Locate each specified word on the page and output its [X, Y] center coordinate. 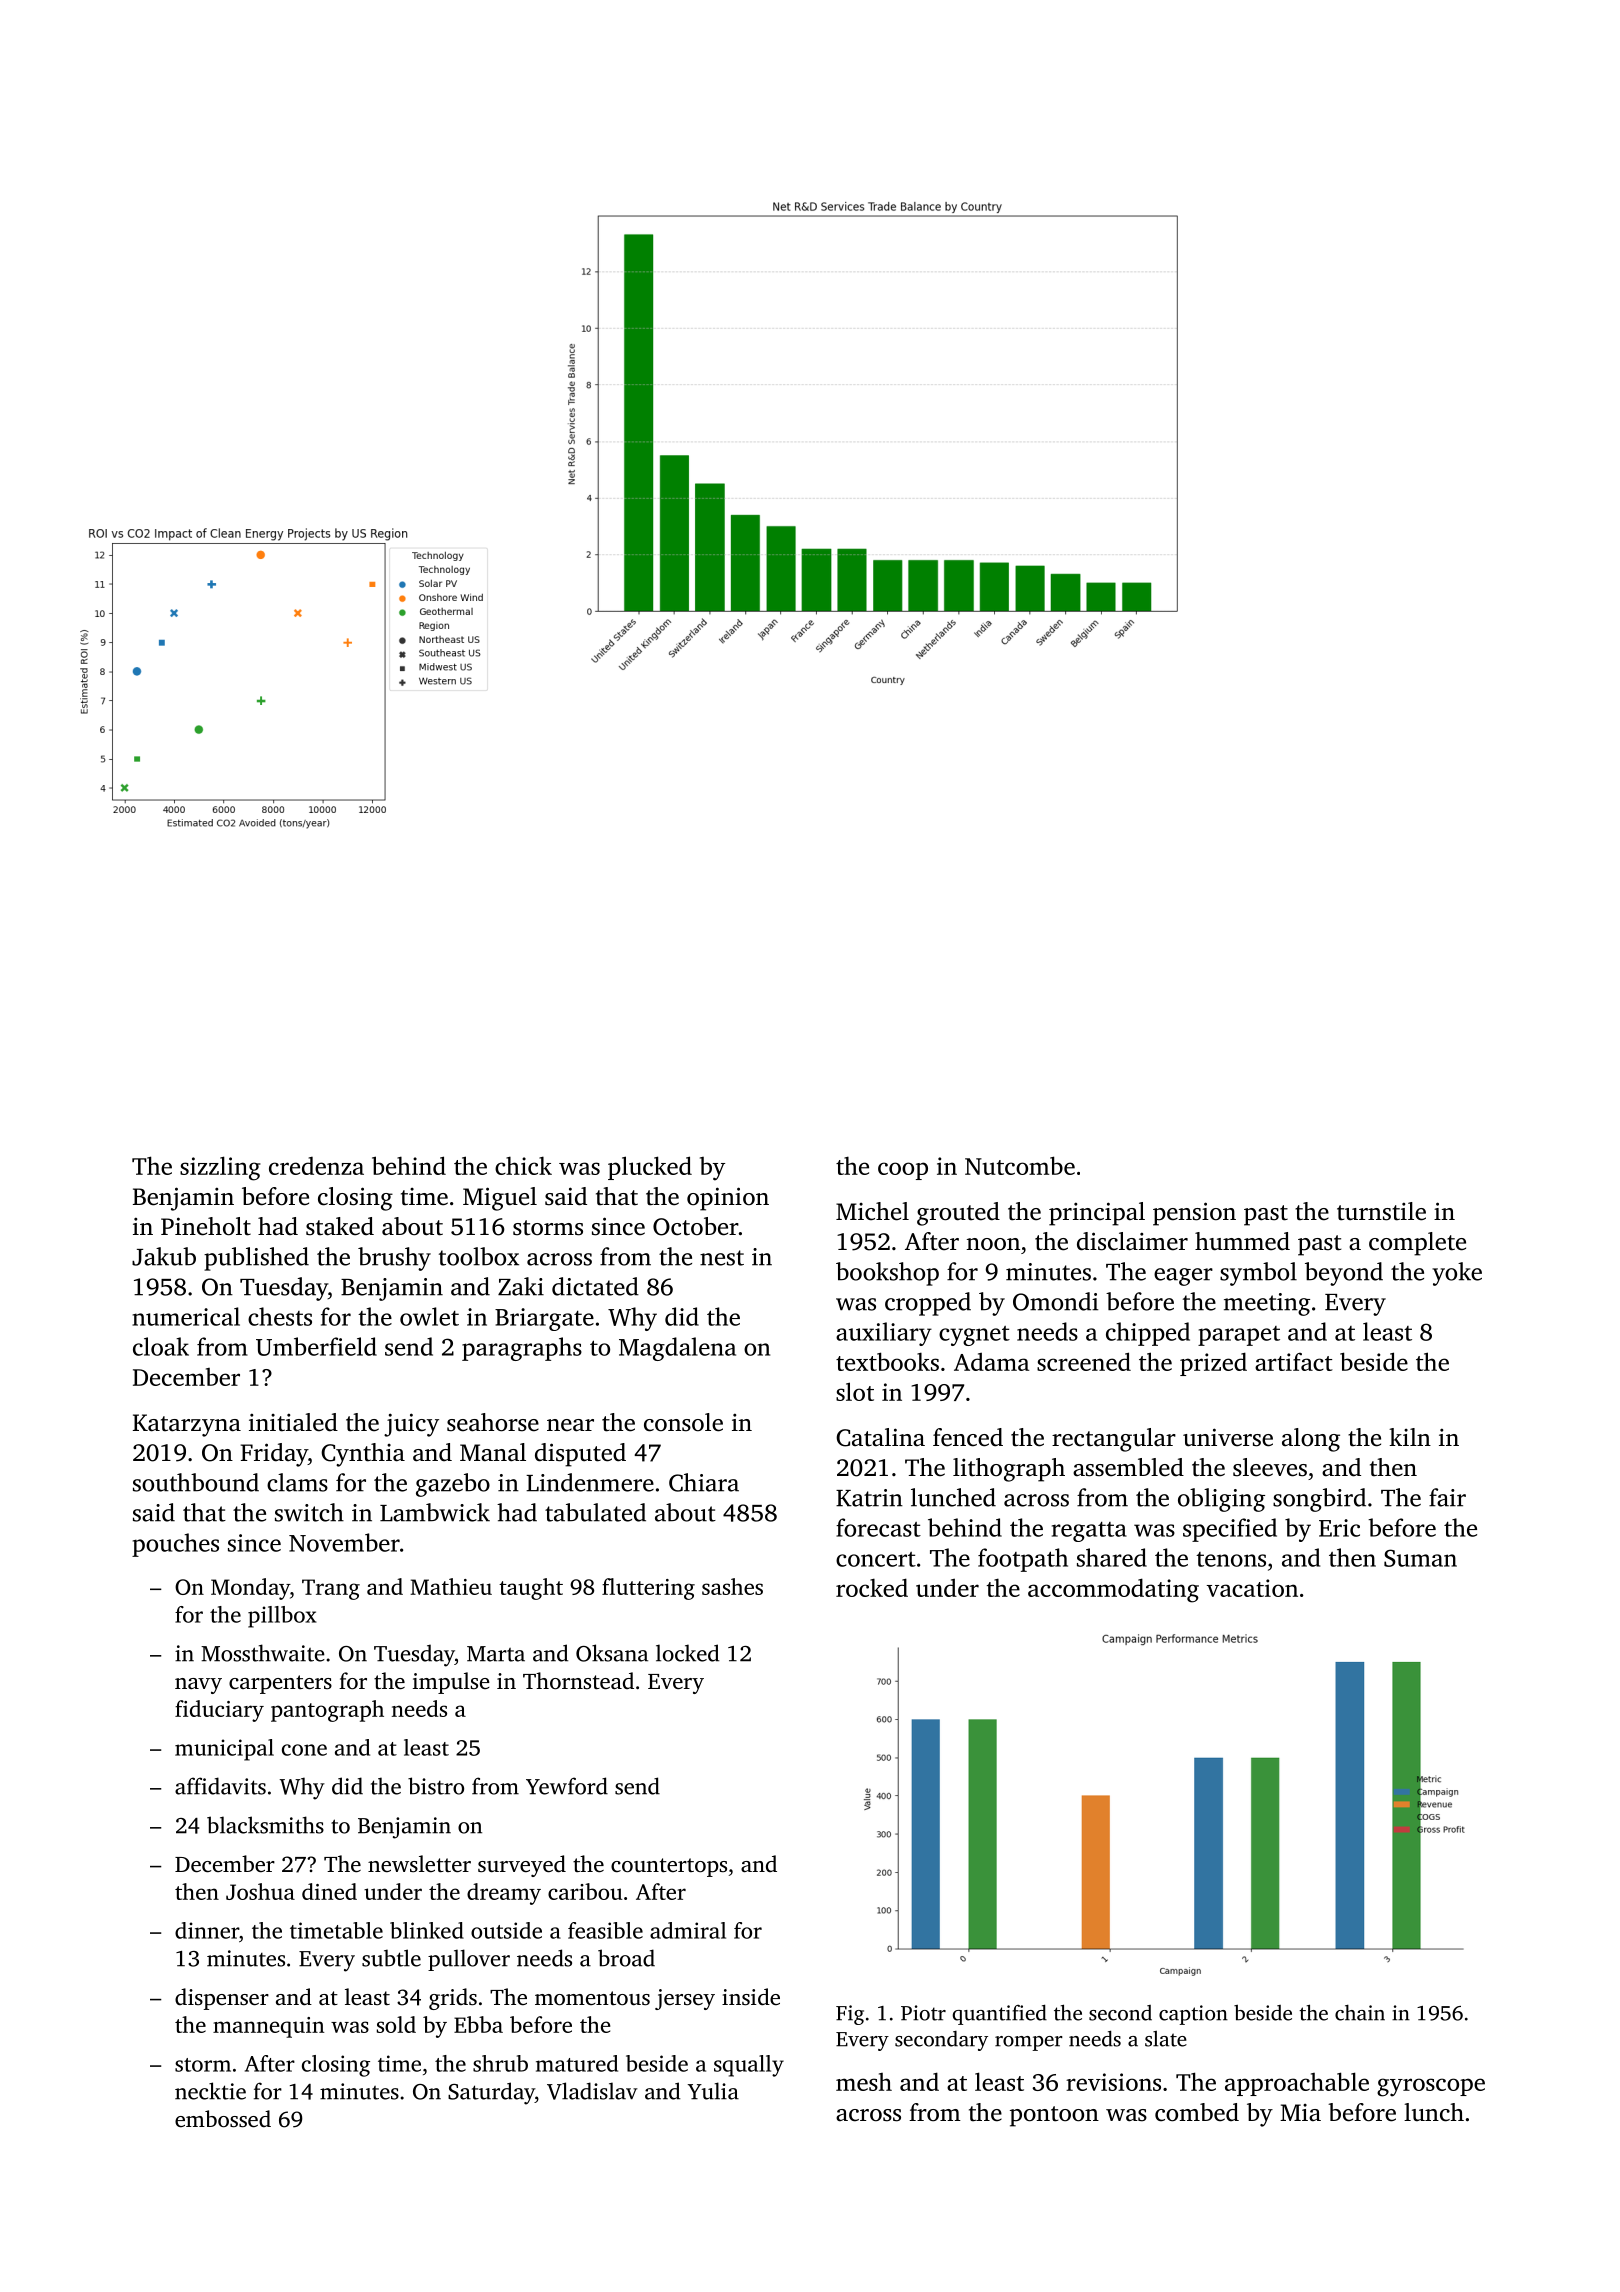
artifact [1294, 1362]
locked [687, 1653]
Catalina [880, 1437]
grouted [958, 1214]
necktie [210, 2091]
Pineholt [206, 1226]
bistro [436, 1786]
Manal [493, 1452]
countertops [669, 1867]
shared [1112, 1557]
